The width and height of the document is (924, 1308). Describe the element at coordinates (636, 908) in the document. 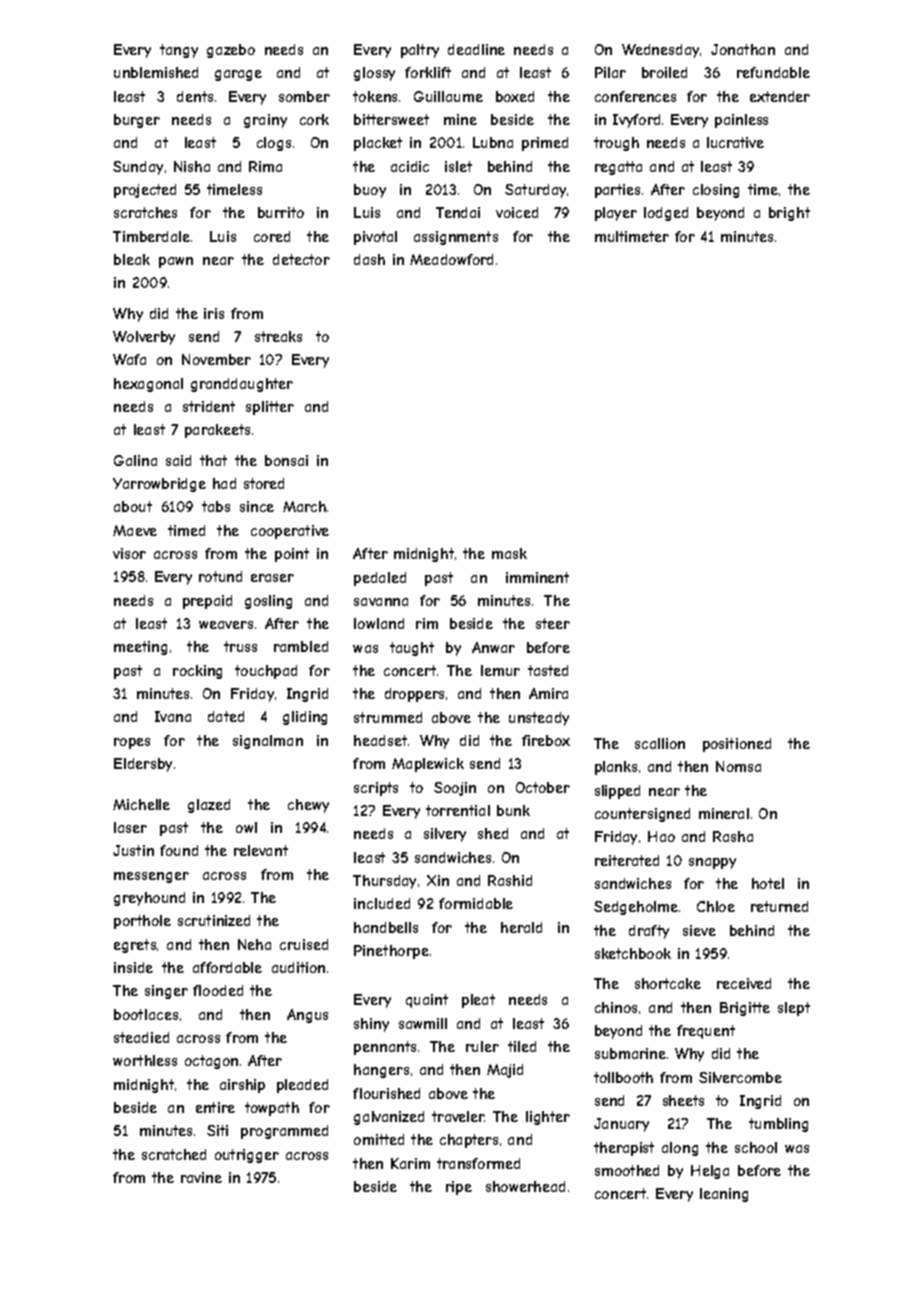

I see `Sedgeholme` at that location.
